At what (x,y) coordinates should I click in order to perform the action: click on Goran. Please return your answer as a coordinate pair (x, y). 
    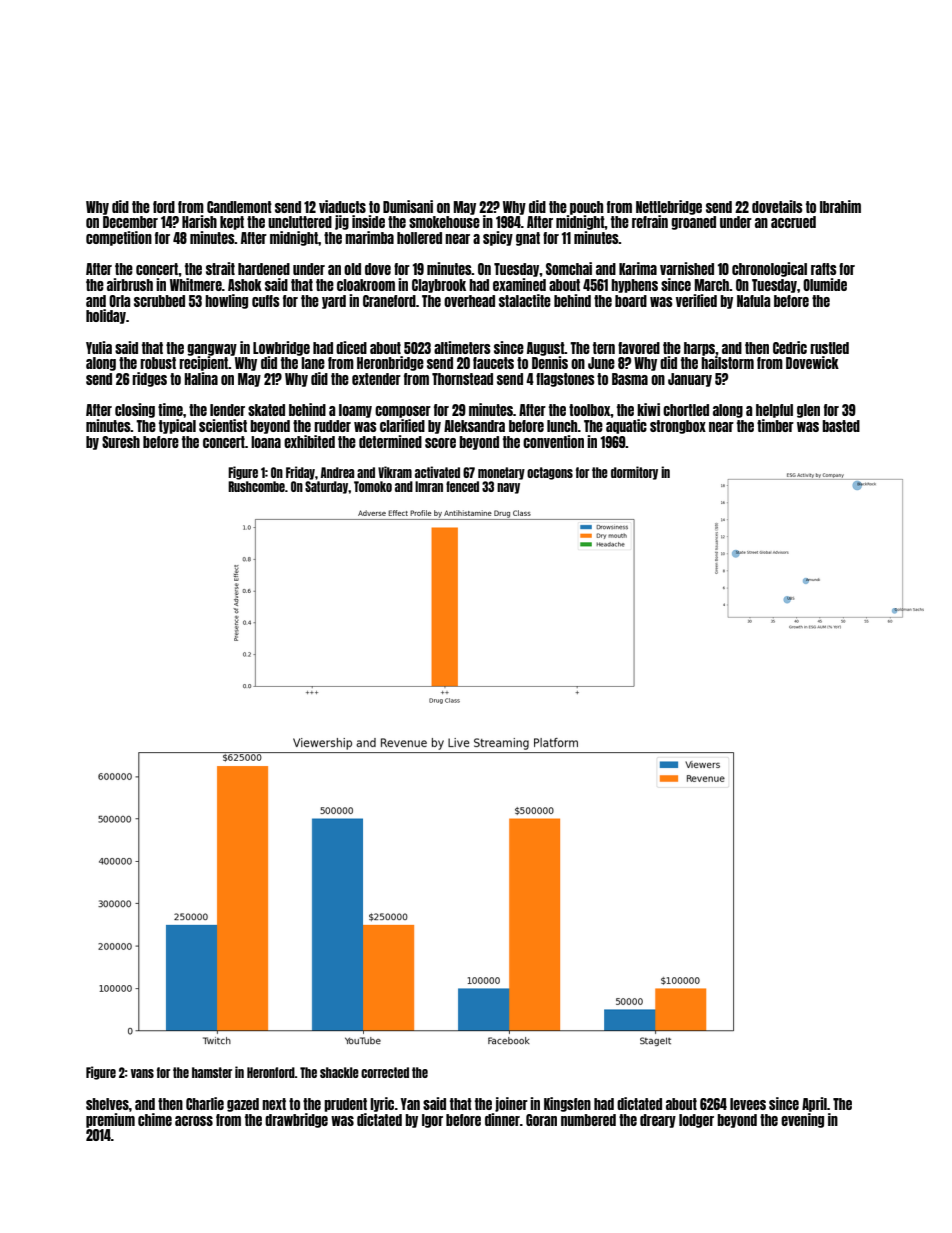
    Looking at the image, I should click on (541, 1120).
